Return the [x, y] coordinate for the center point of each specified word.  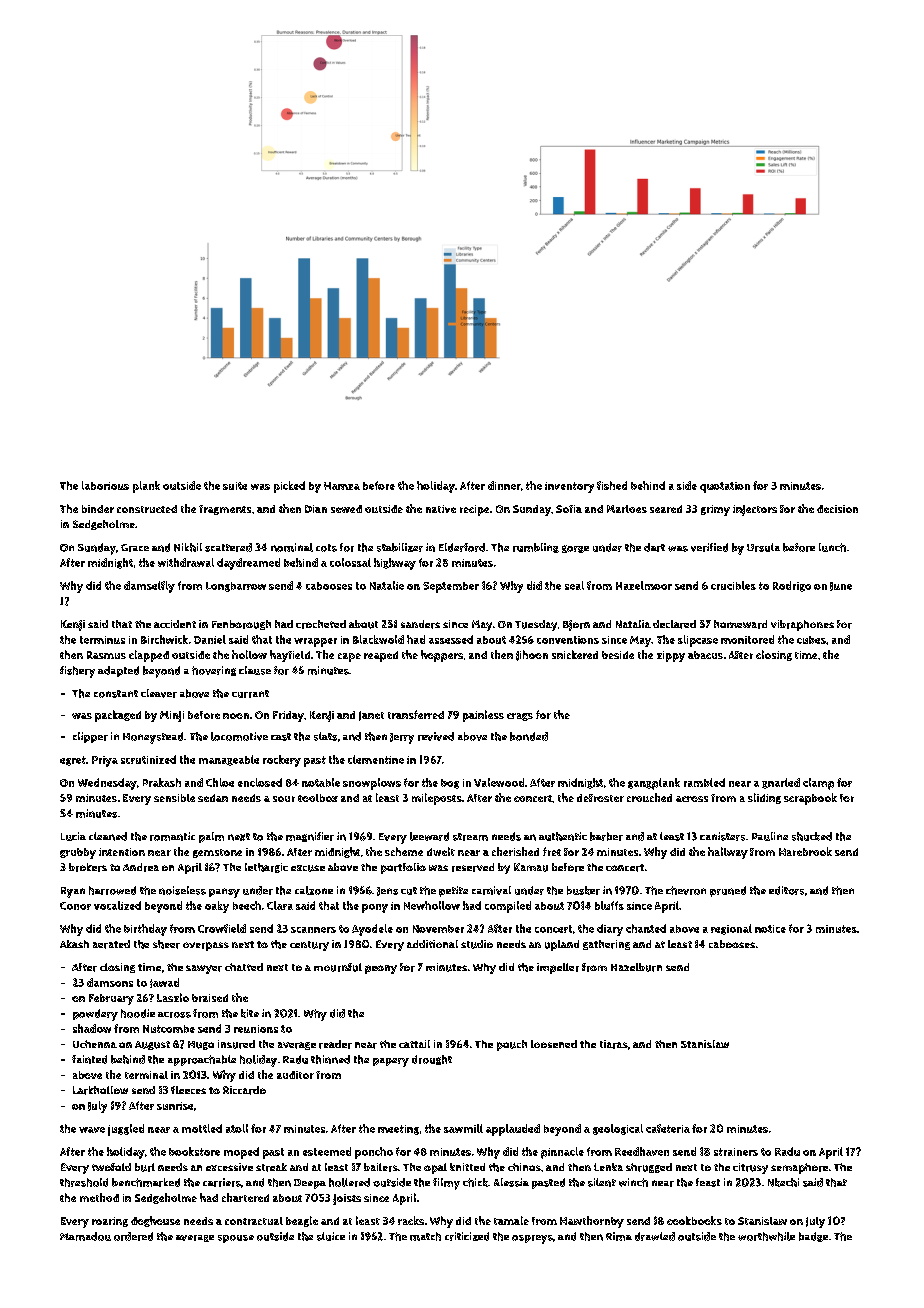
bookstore [194, 1151]
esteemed [327, 1151]
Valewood [499, 782]
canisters [722, 836]
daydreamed [248, 564]
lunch [832, 547]
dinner [504, 485]
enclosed [260, 782]
